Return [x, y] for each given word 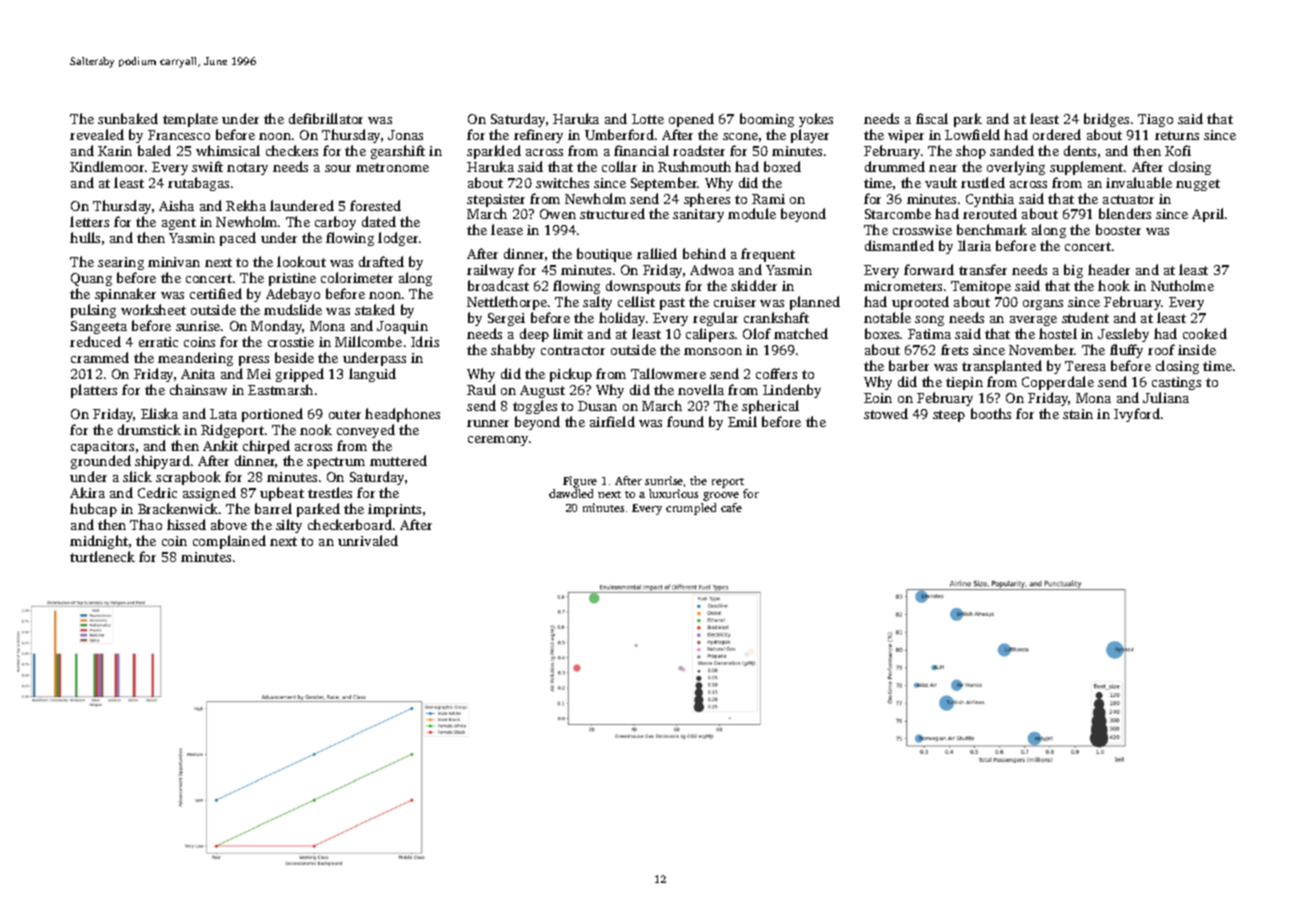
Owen [558, 214]
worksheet [153, 309]
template [190, 120]
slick [137, 476]
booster [1118, 229]
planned [815, 303]
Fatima [929, 334]
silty [289, 526]
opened [691, 120]
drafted [381, 261]
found [685, 421]
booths [991, 413]
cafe [731, 507]
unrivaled [368, 540]
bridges [1106, 120]
